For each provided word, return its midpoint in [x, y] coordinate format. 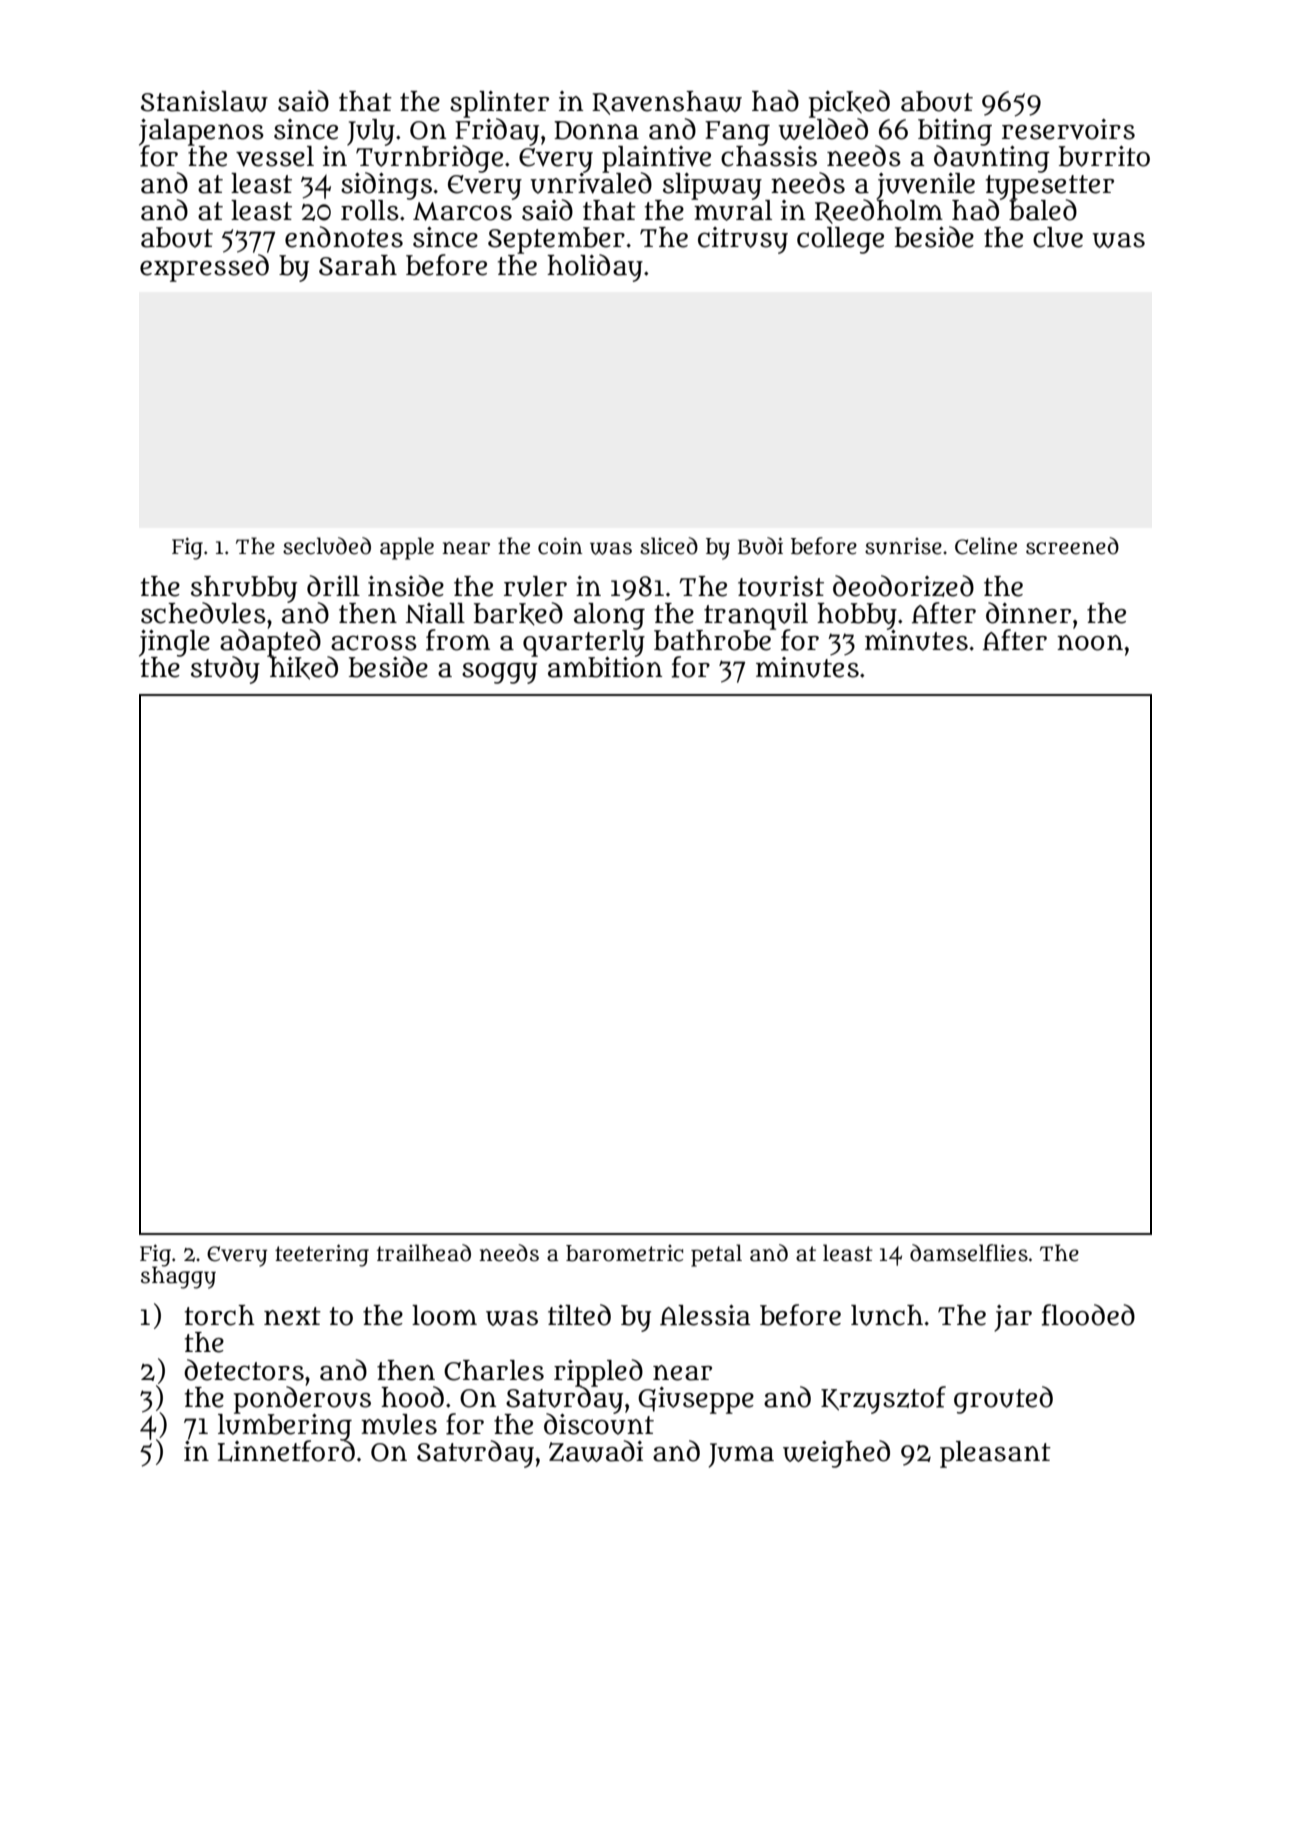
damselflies [969, 1253]
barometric [624, 1253]
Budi [760, 546]
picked [849, 104]
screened [1072, 546]
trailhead [424, 1253]
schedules [203, 613]
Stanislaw [204, 101]
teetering [322, 1255]
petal [716, 1255]
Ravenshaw [667, 103]
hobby [857, 616]
